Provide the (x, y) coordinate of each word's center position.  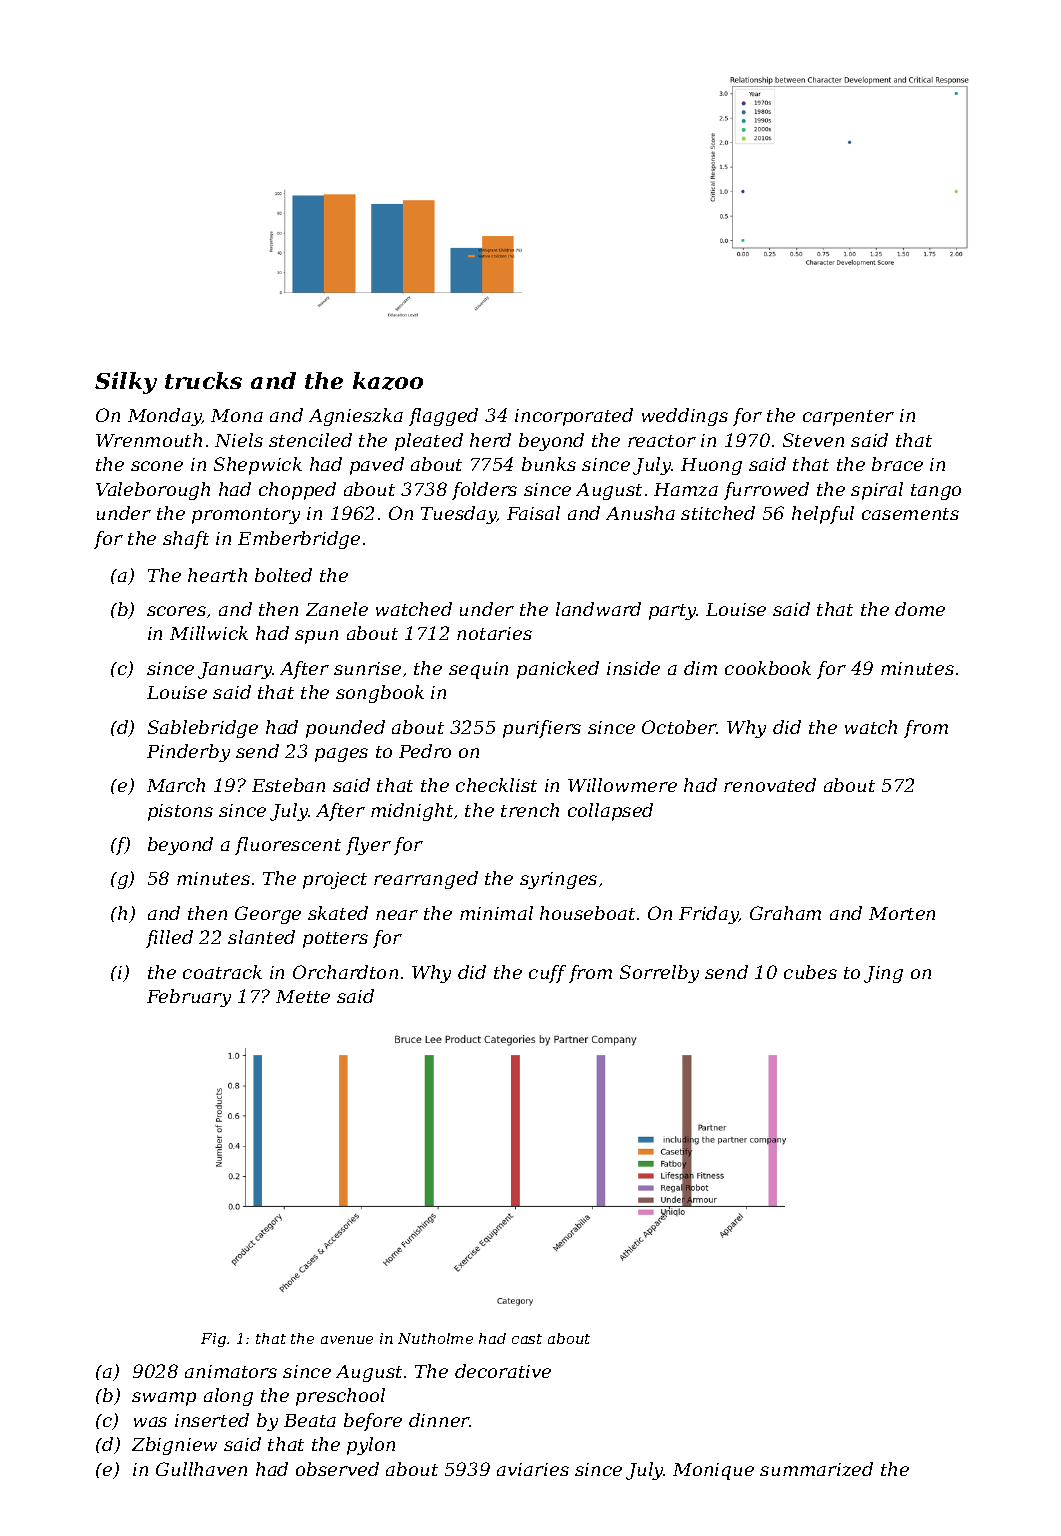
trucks (203, 380)
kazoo (388, 381)
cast (527, 1339)
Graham (785, 913)
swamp (164, 1399)
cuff (547, 974)
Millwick (209, 633)
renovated (770, 785)
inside (633, 668)
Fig (213, 1340)
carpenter (848, 418)
